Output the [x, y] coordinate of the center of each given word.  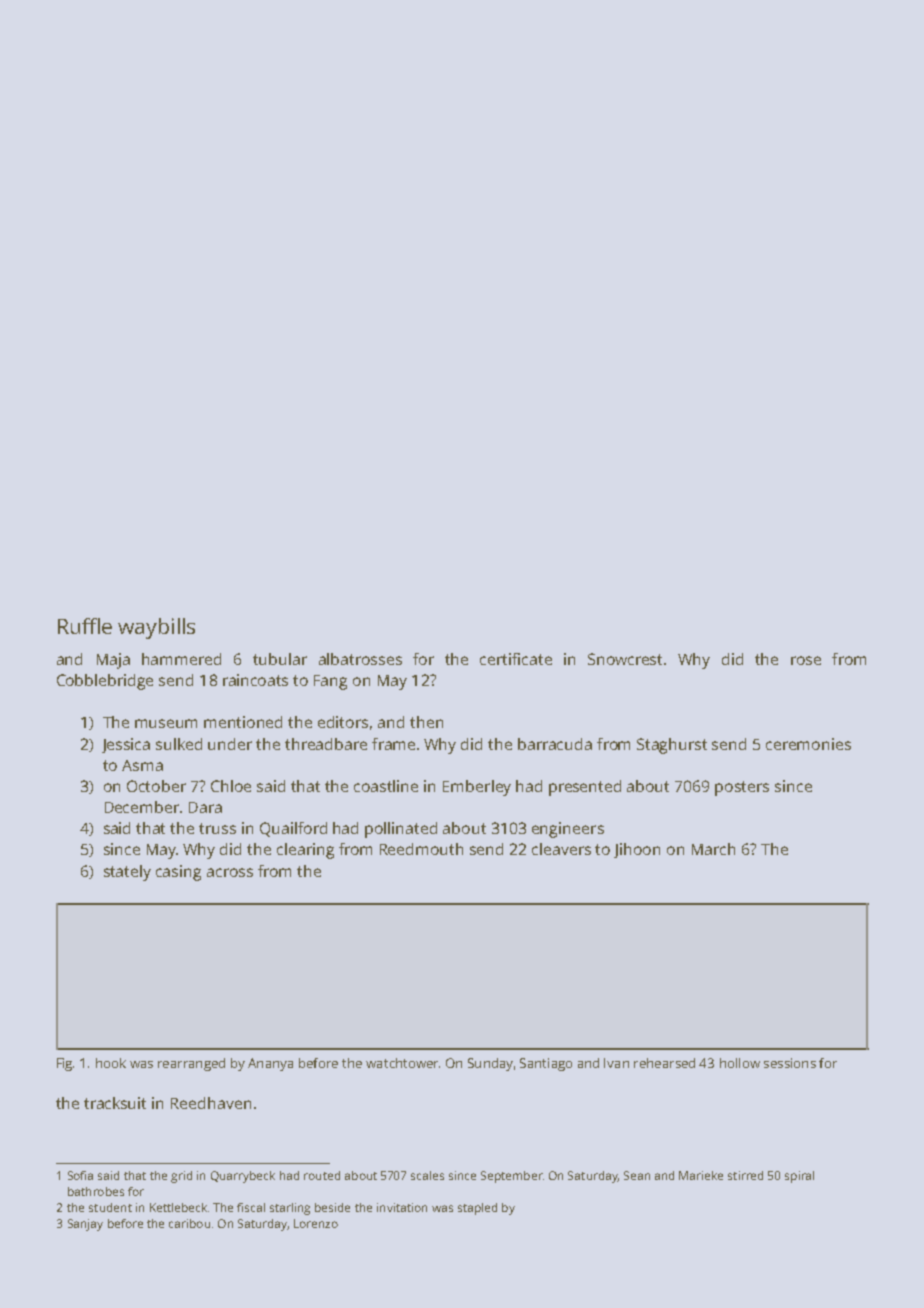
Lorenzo [316, 1223]
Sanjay [85, 1225]
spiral [799, 1177]
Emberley [477, 788]
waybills [156, 628]
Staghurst [672, 746]
